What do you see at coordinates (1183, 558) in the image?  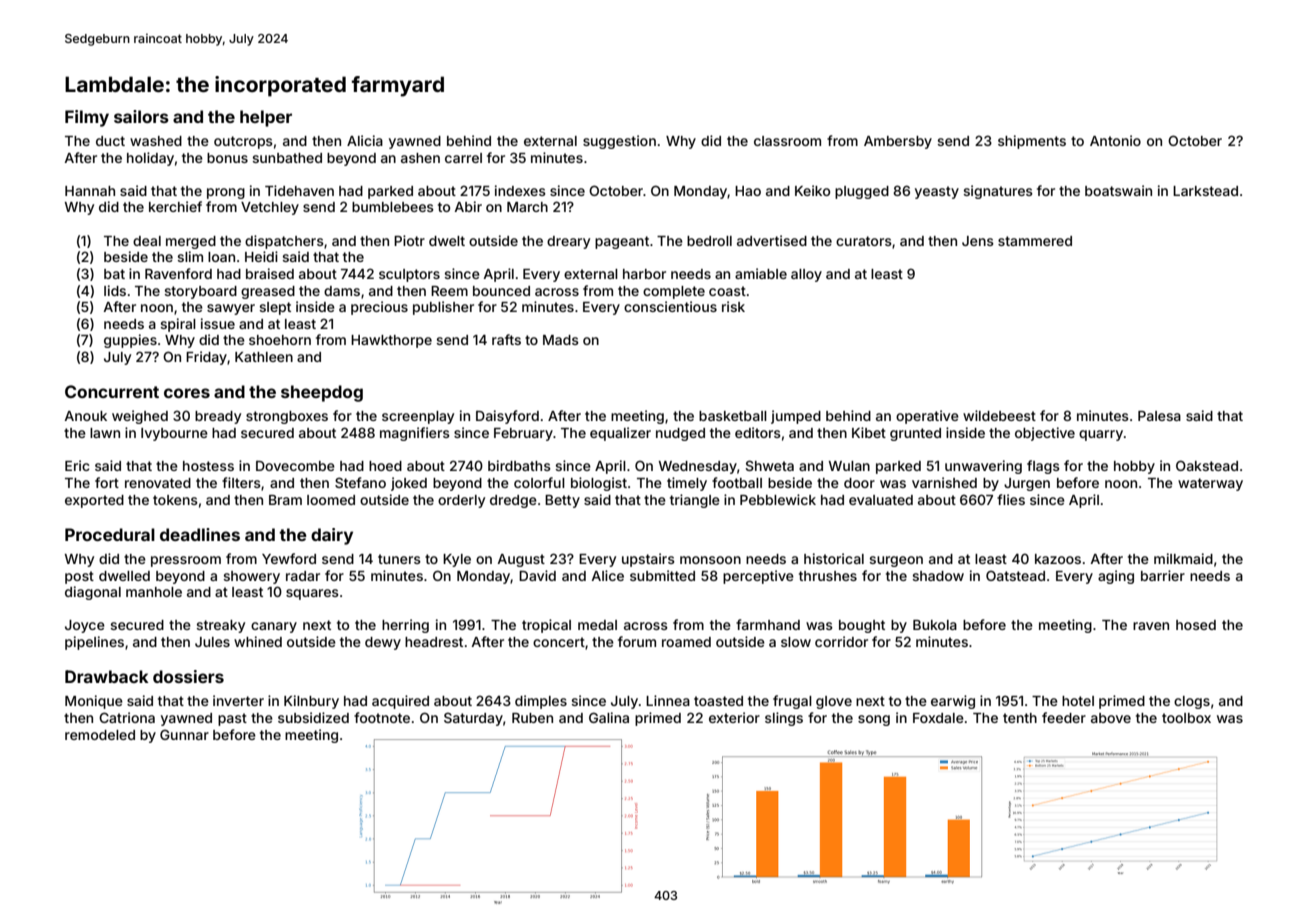 I see `milkmaid` at bounding box center [1183, 558].
